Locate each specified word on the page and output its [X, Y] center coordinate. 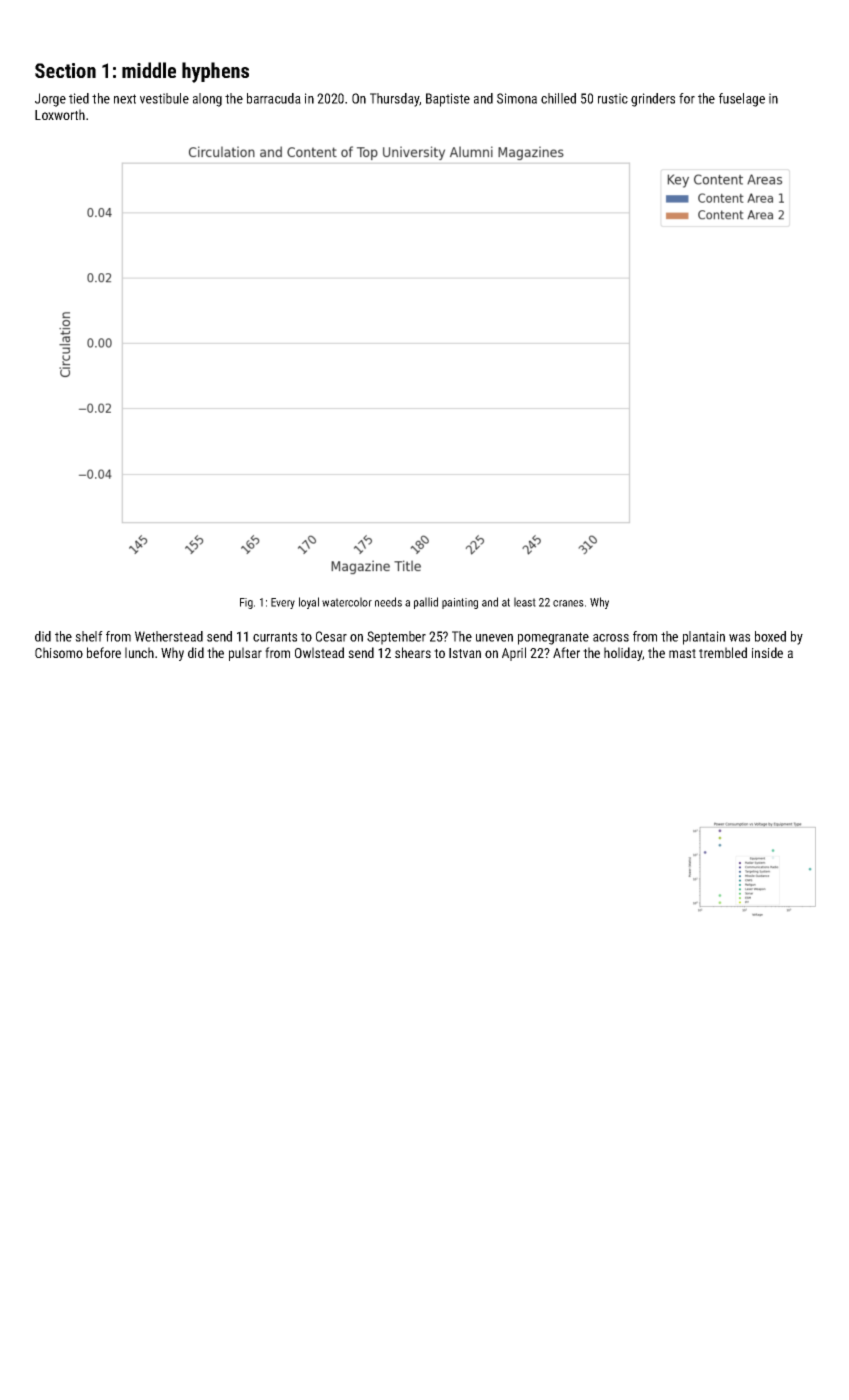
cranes [568, 603]
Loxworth [60, 114]
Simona [517, 98]
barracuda [274, 98]
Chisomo [59, 652]
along [207, 100]
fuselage [742, 100]
